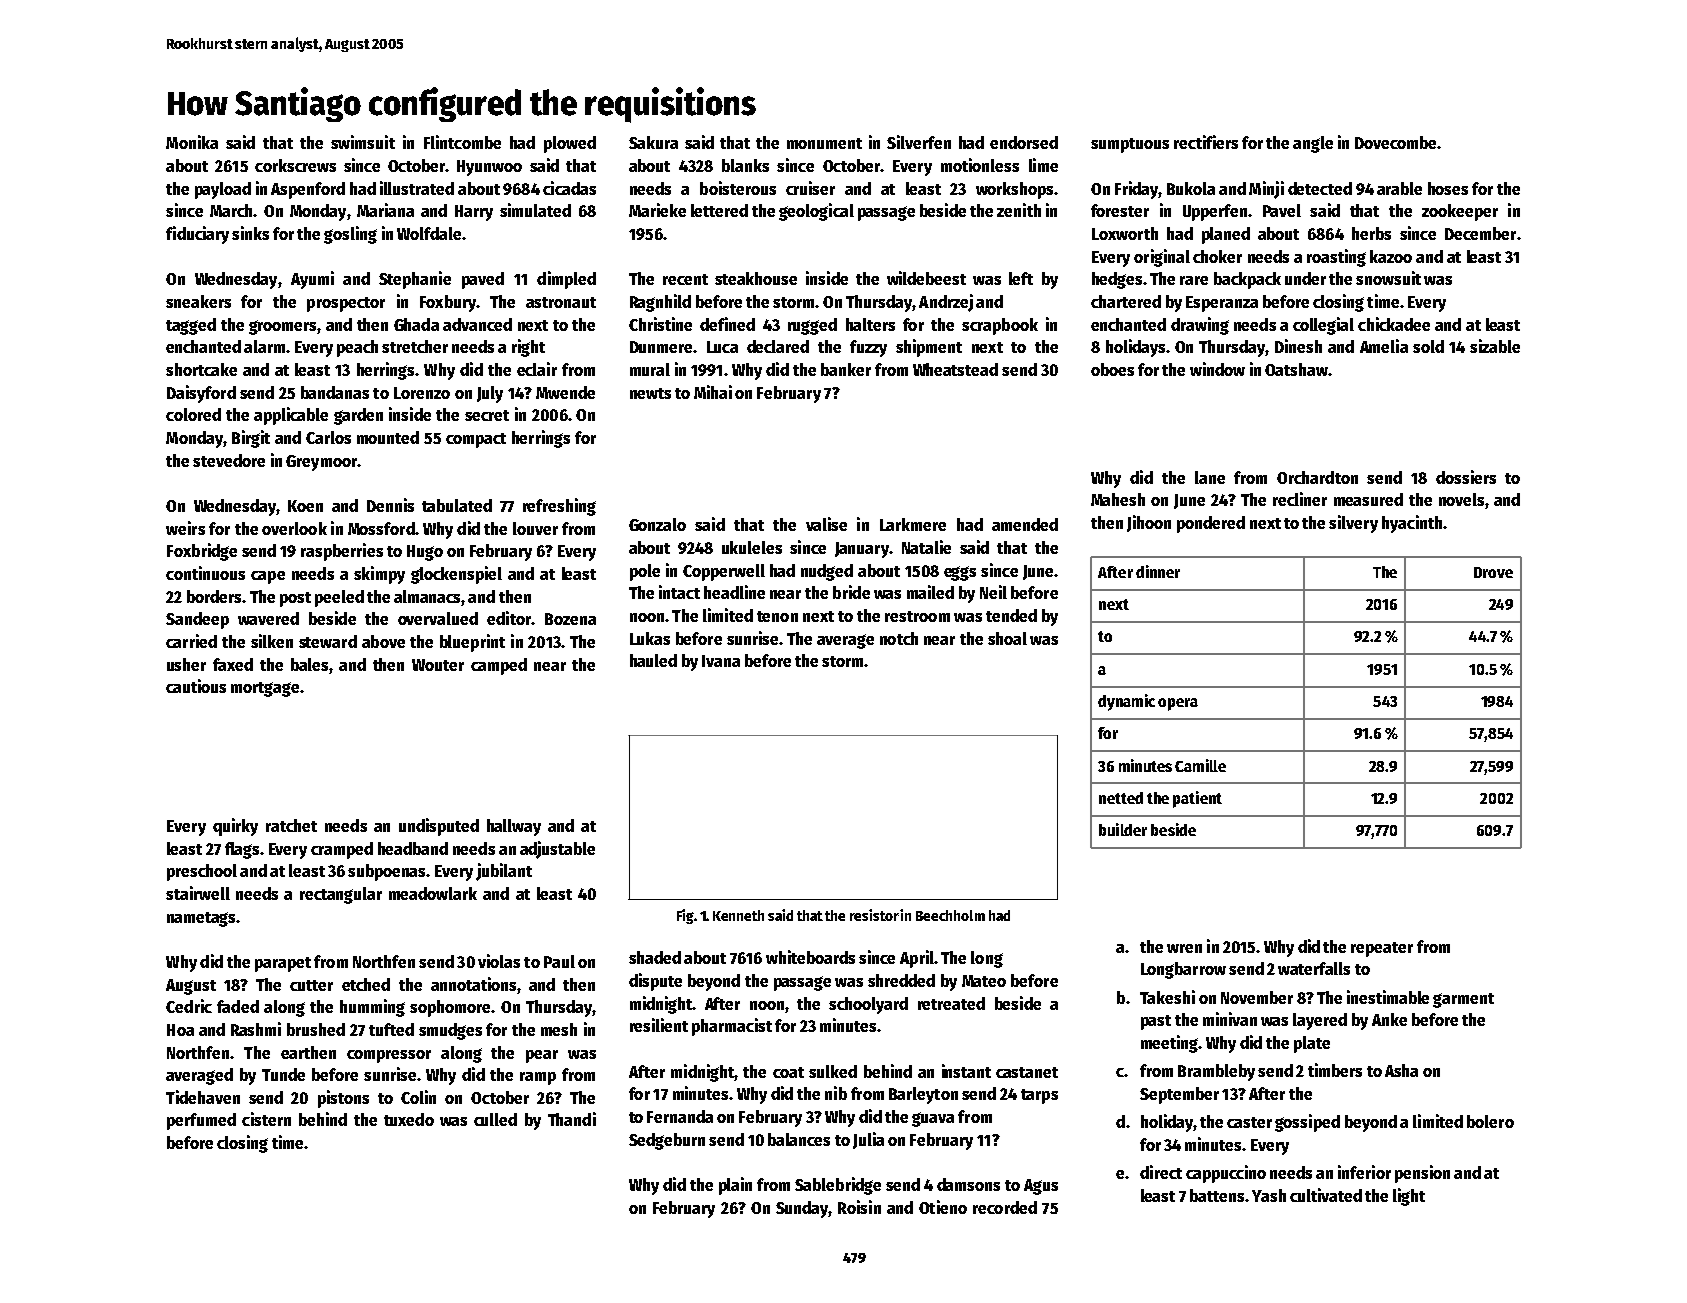 This image has width=1687, height=1303. I want to click on valise, so click(826, 524).
